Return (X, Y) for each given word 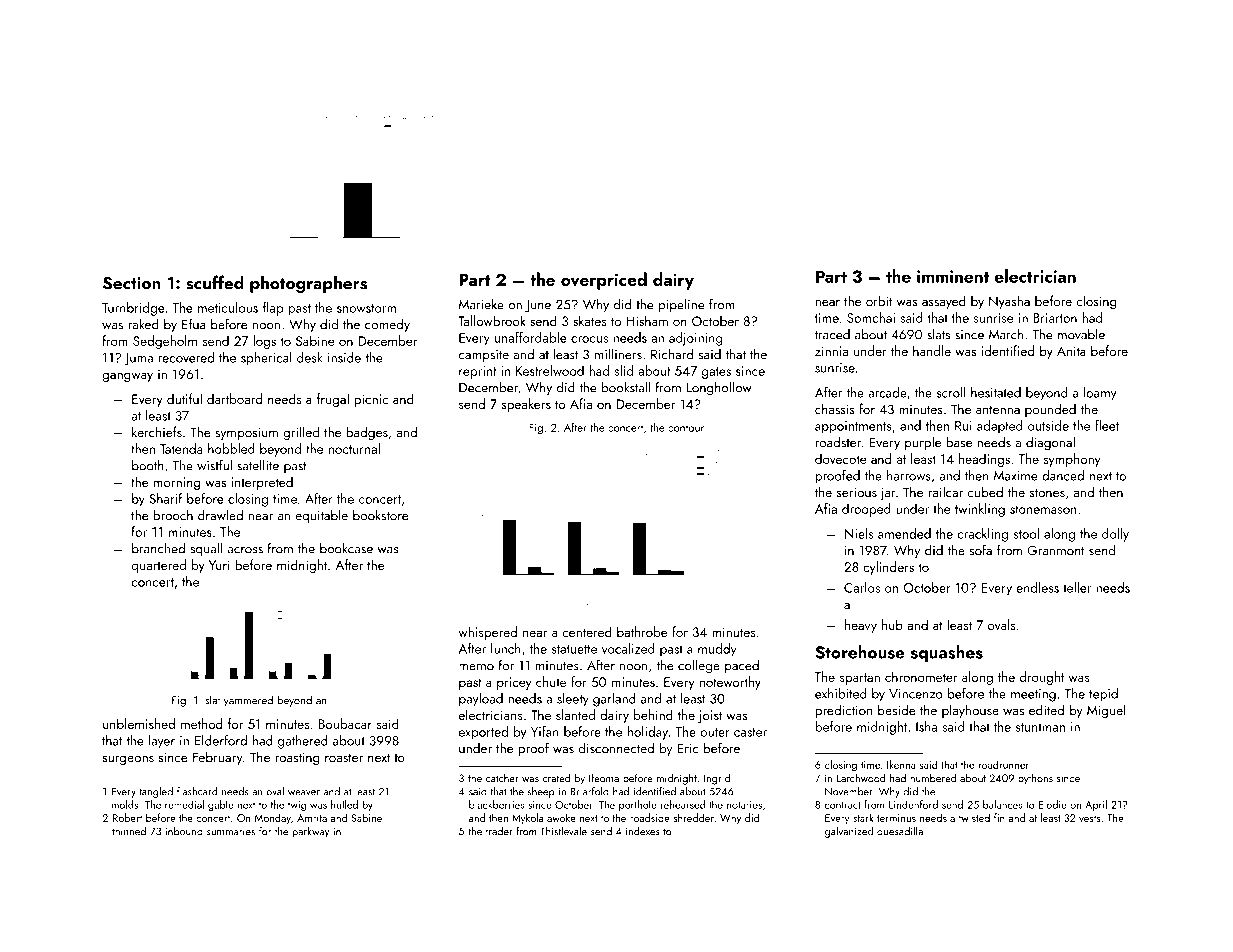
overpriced (604, 281)
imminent (953, 276)
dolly (1115, 535)
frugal (333, 400)
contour (686, 428)
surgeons (128, 760)
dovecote (841, 458)
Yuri (219, 565)
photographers (308, 284)
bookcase (346, 548)
